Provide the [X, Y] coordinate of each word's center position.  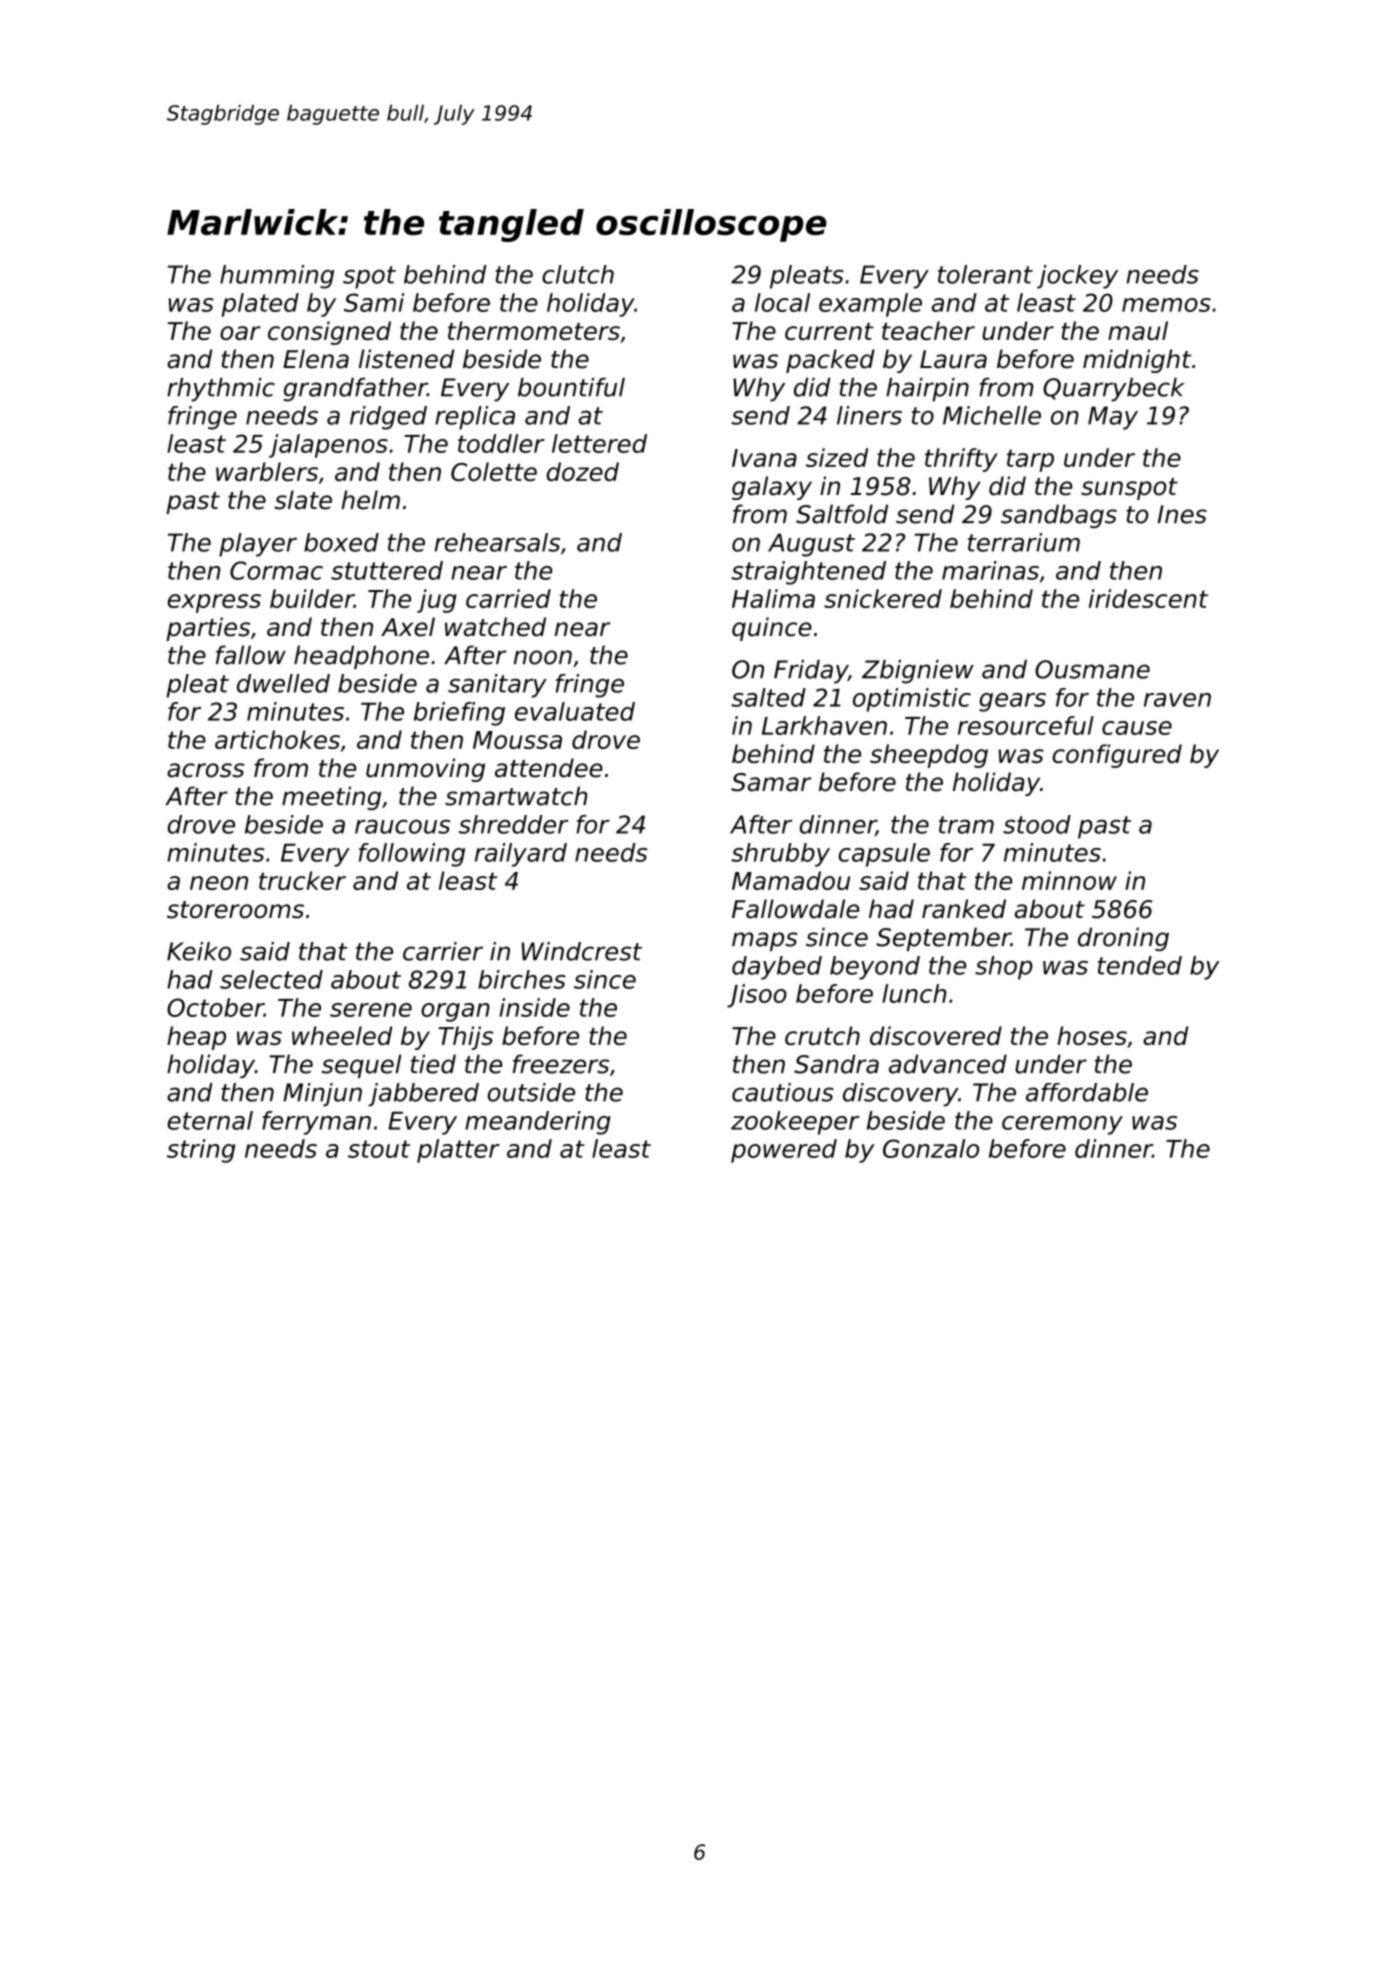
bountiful [571, 387]
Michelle [992, 415]
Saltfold [842, 514]
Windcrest [582, 951]
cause [1137, 728]
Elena [316, 359]
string [201, 1151]
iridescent [1148, 598]
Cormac [276, 570]
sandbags [1059, 516]
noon [543, 657]
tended [1140, 965]
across [206, 770]
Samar [771, 782]
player [258, 545]
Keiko [199, 951]
